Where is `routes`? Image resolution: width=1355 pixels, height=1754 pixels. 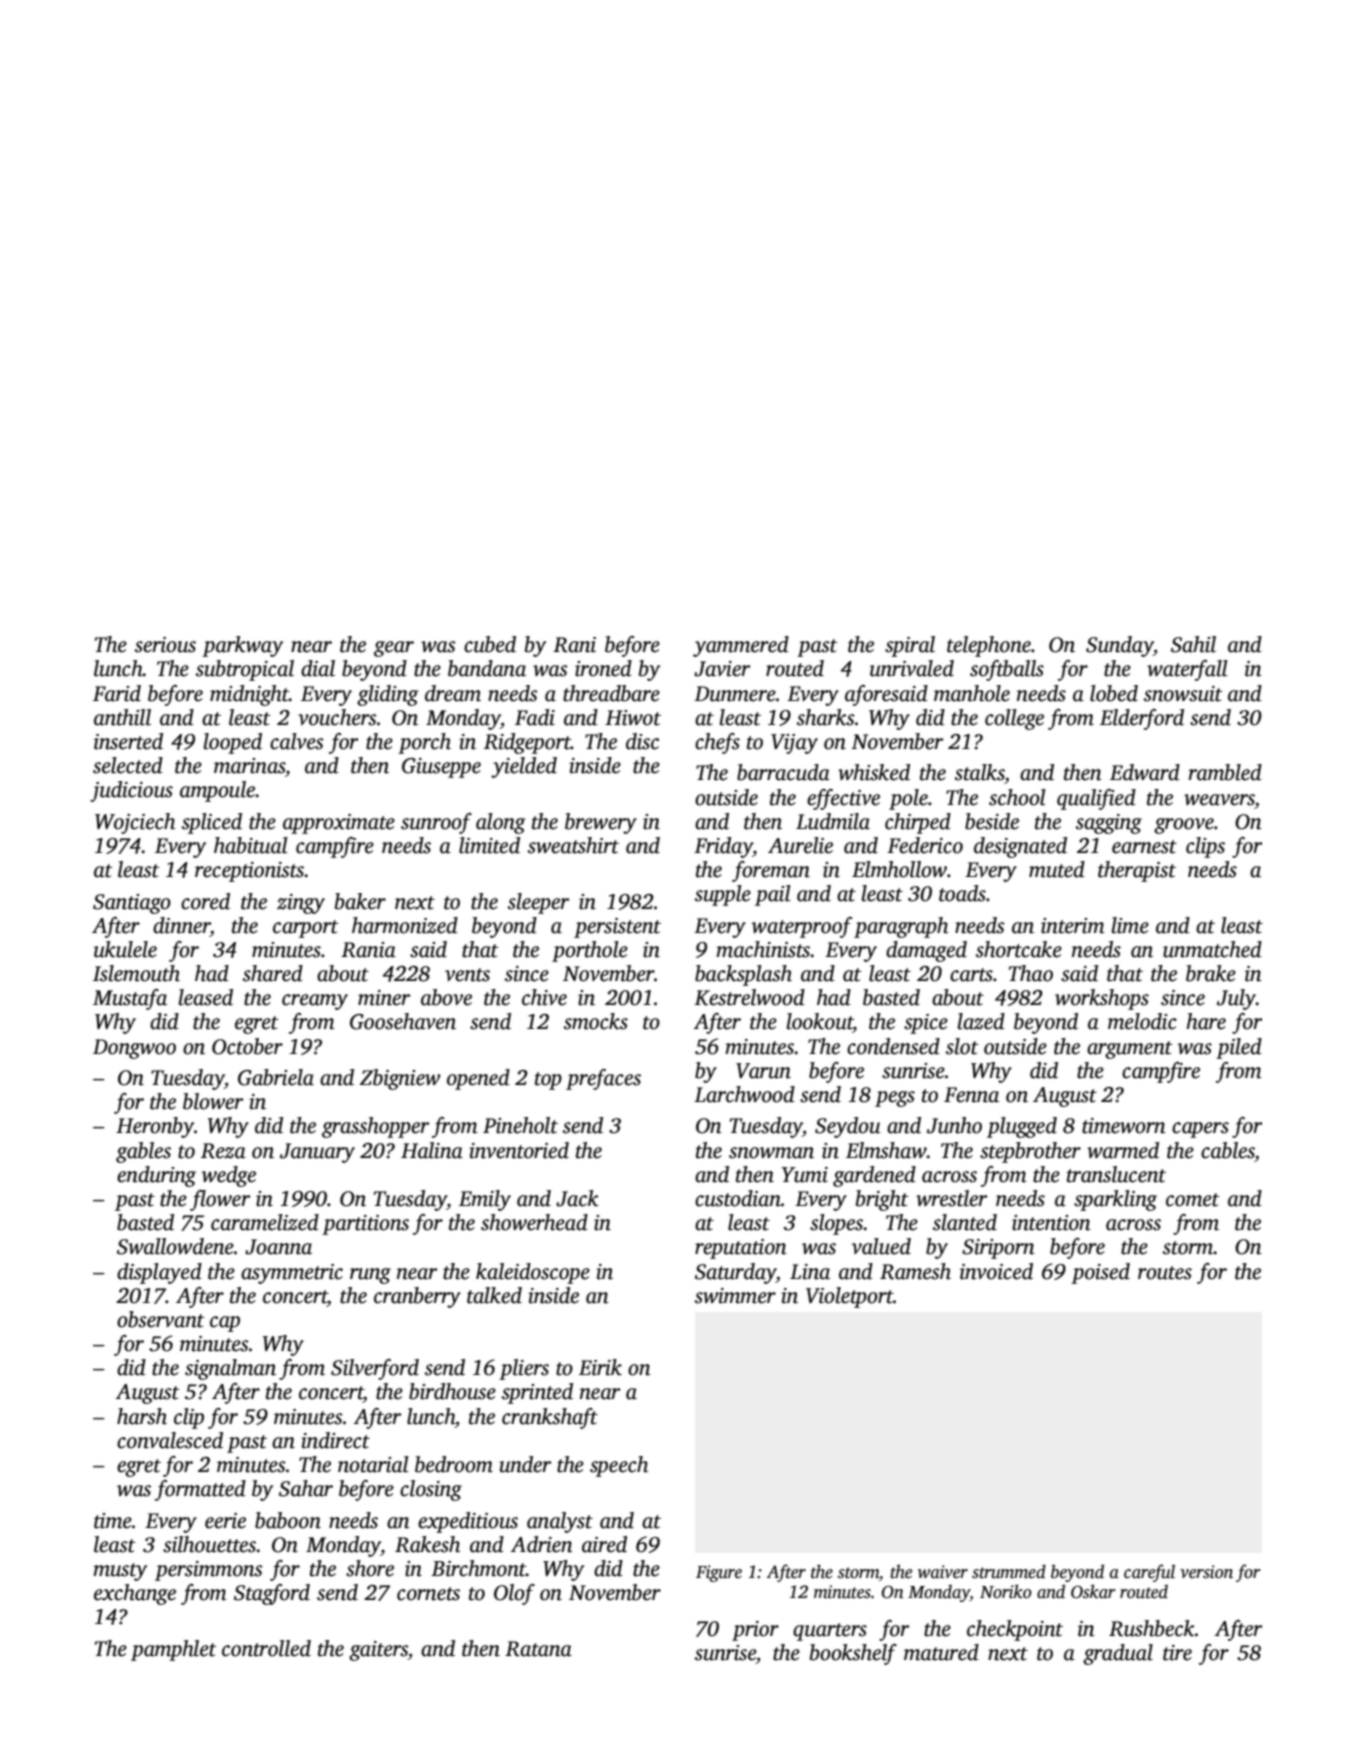 routes is located at coordinates (1165, 1273).
